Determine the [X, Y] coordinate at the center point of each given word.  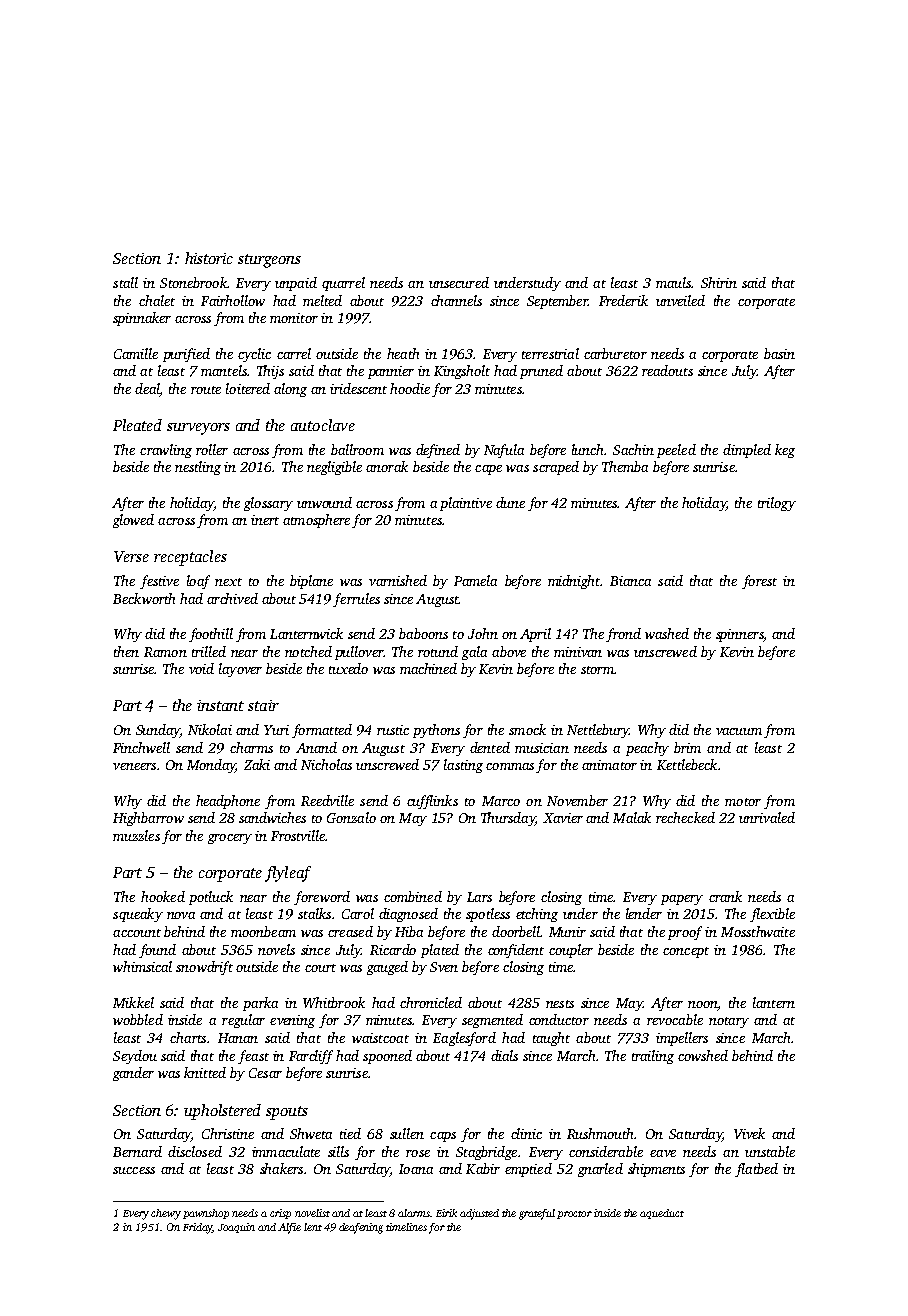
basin [779, 353]
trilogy [777, 504]
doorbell [516, 931]
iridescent [358, 388]
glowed [133, 521]
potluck [211, 898]
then [126, 651]
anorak [387, 466]
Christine [228, 1133]
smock [527, 729]
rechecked [685, 817]
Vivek [749, 1133]
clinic [526, 1133]
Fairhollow [233, 300]
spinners [739, 635]
